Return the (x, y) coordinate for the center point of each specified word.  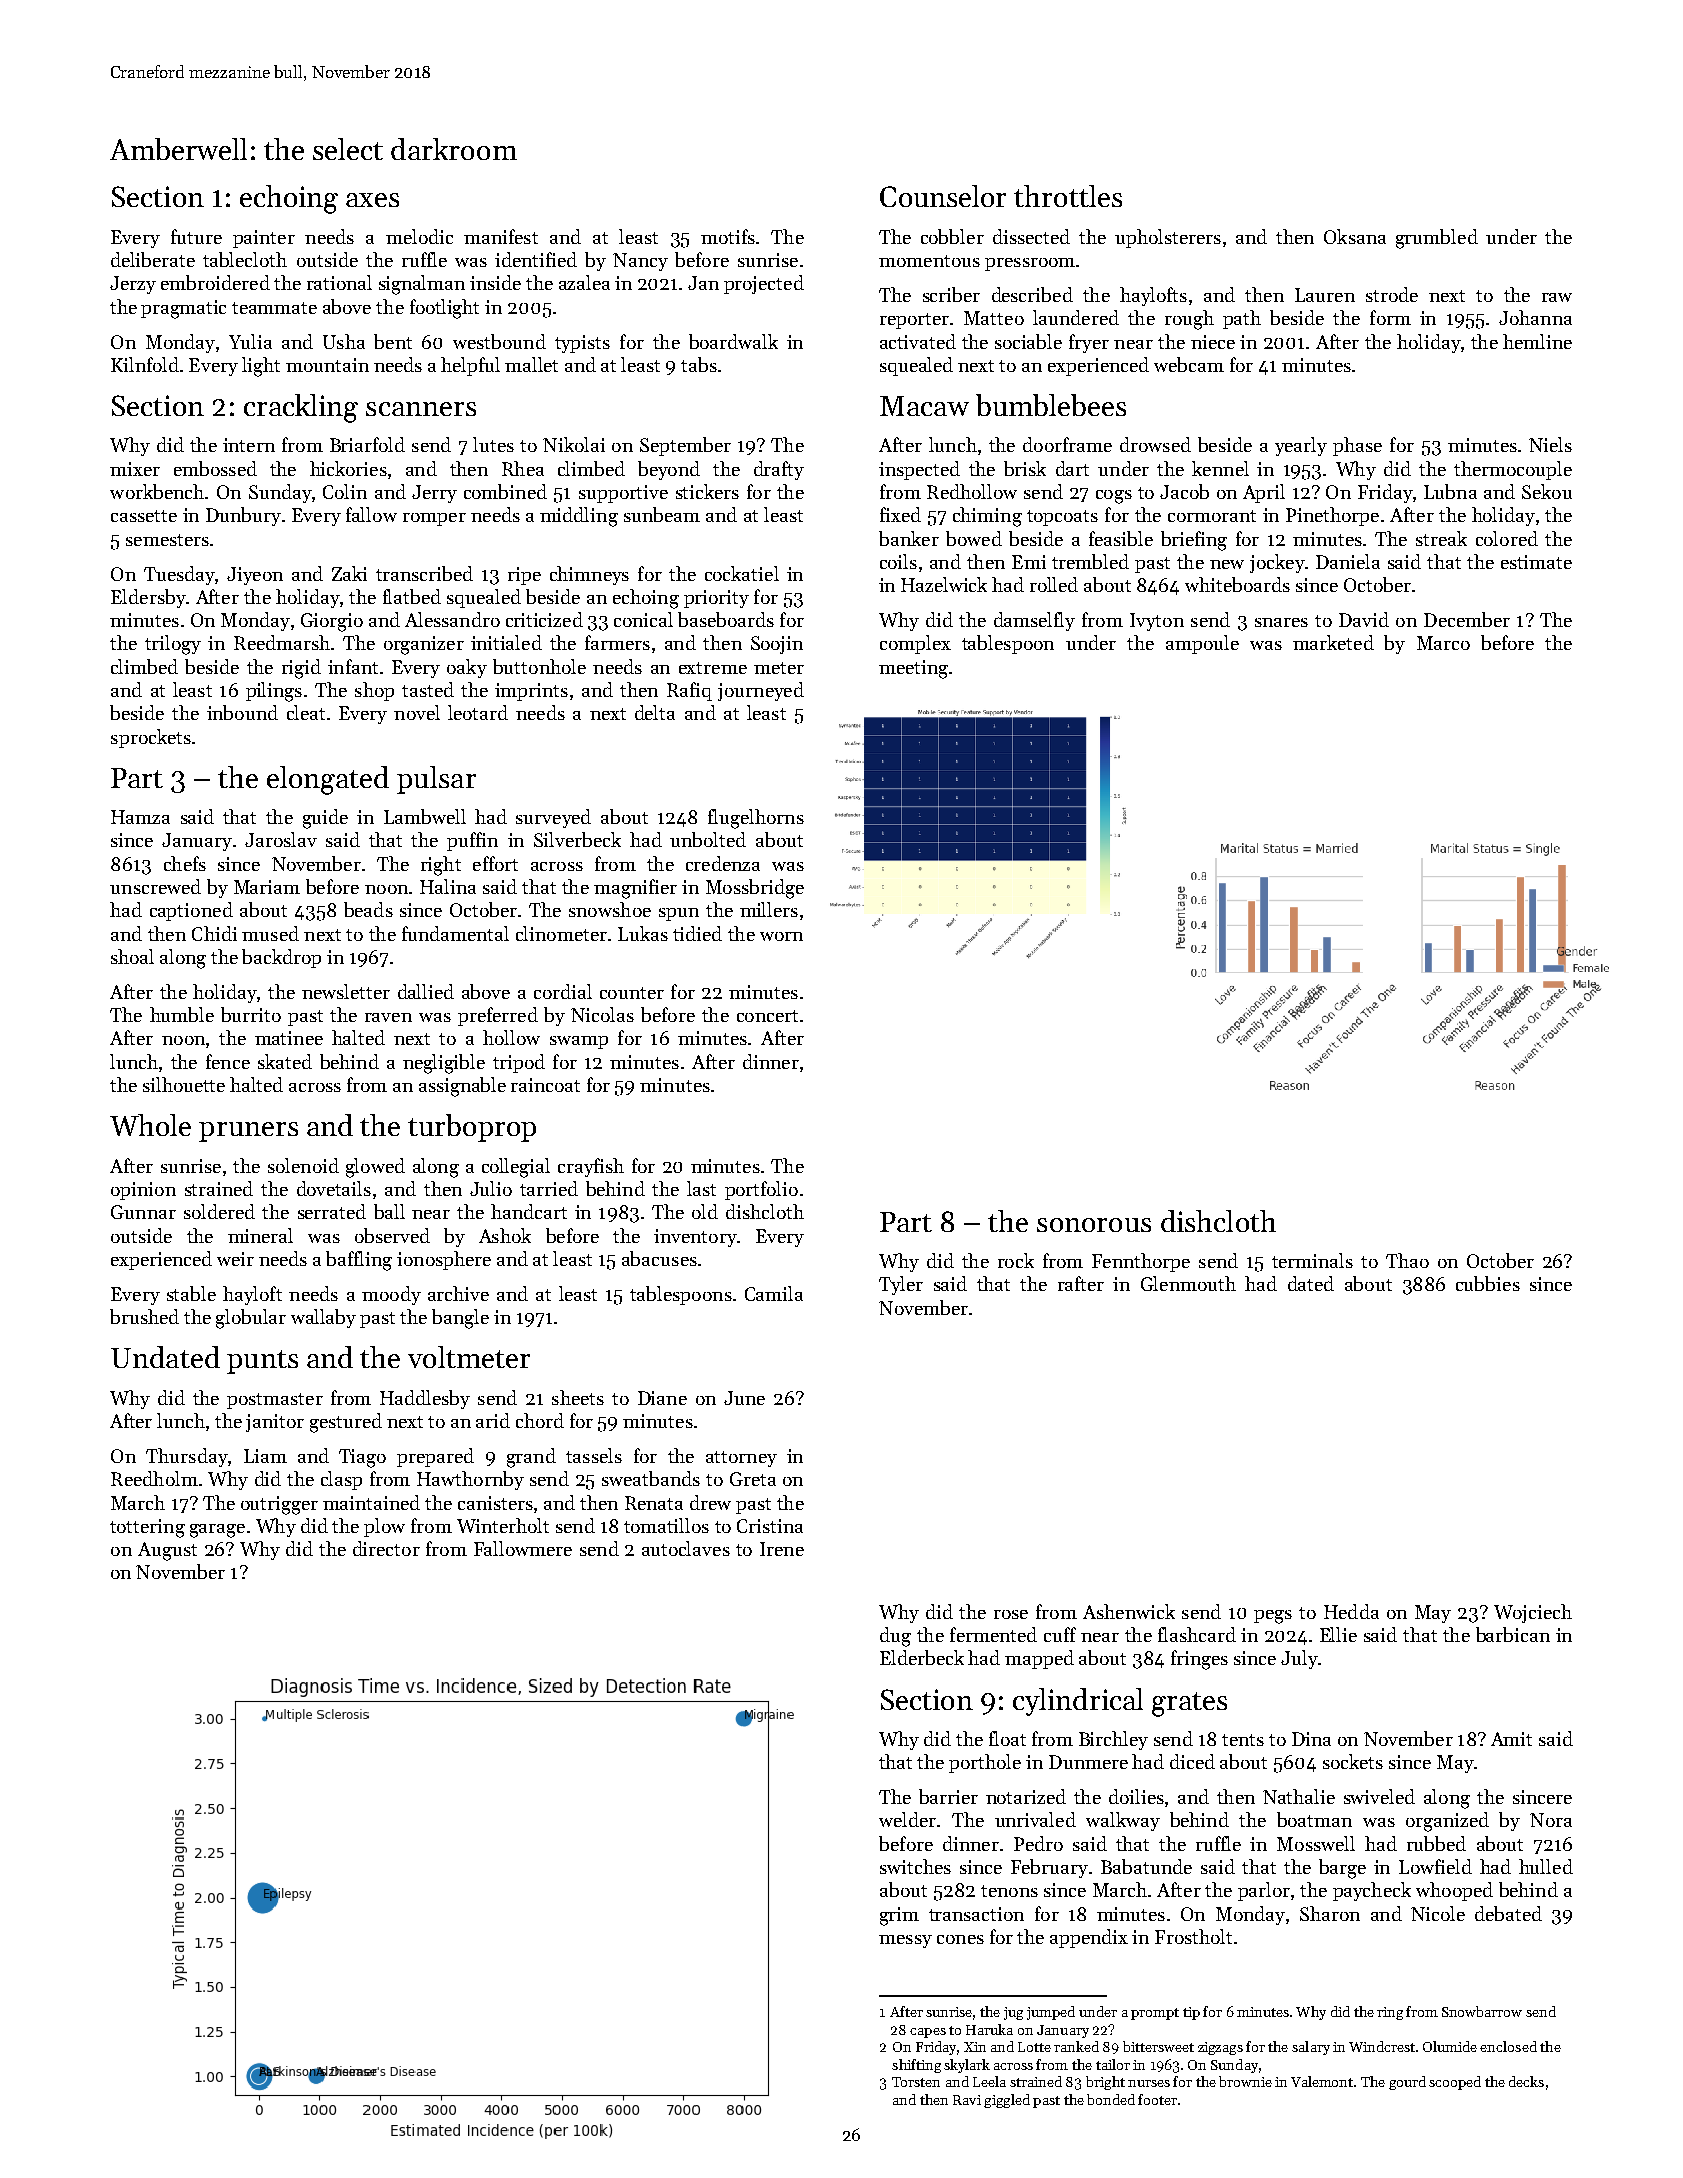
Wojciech (1533, 1613)
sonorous (1094, 1225)
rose (1011, 1614)
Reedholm (154, 1478)
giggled (1007, 2101)
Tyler (901, 1285)
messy (905, 1941)
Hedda (1351, 1611)
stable (191, 1293)
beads (368, 909)
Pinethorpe (1332, 516)
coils (898, 561)
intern (249, 445)
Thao (1407, 1260)
